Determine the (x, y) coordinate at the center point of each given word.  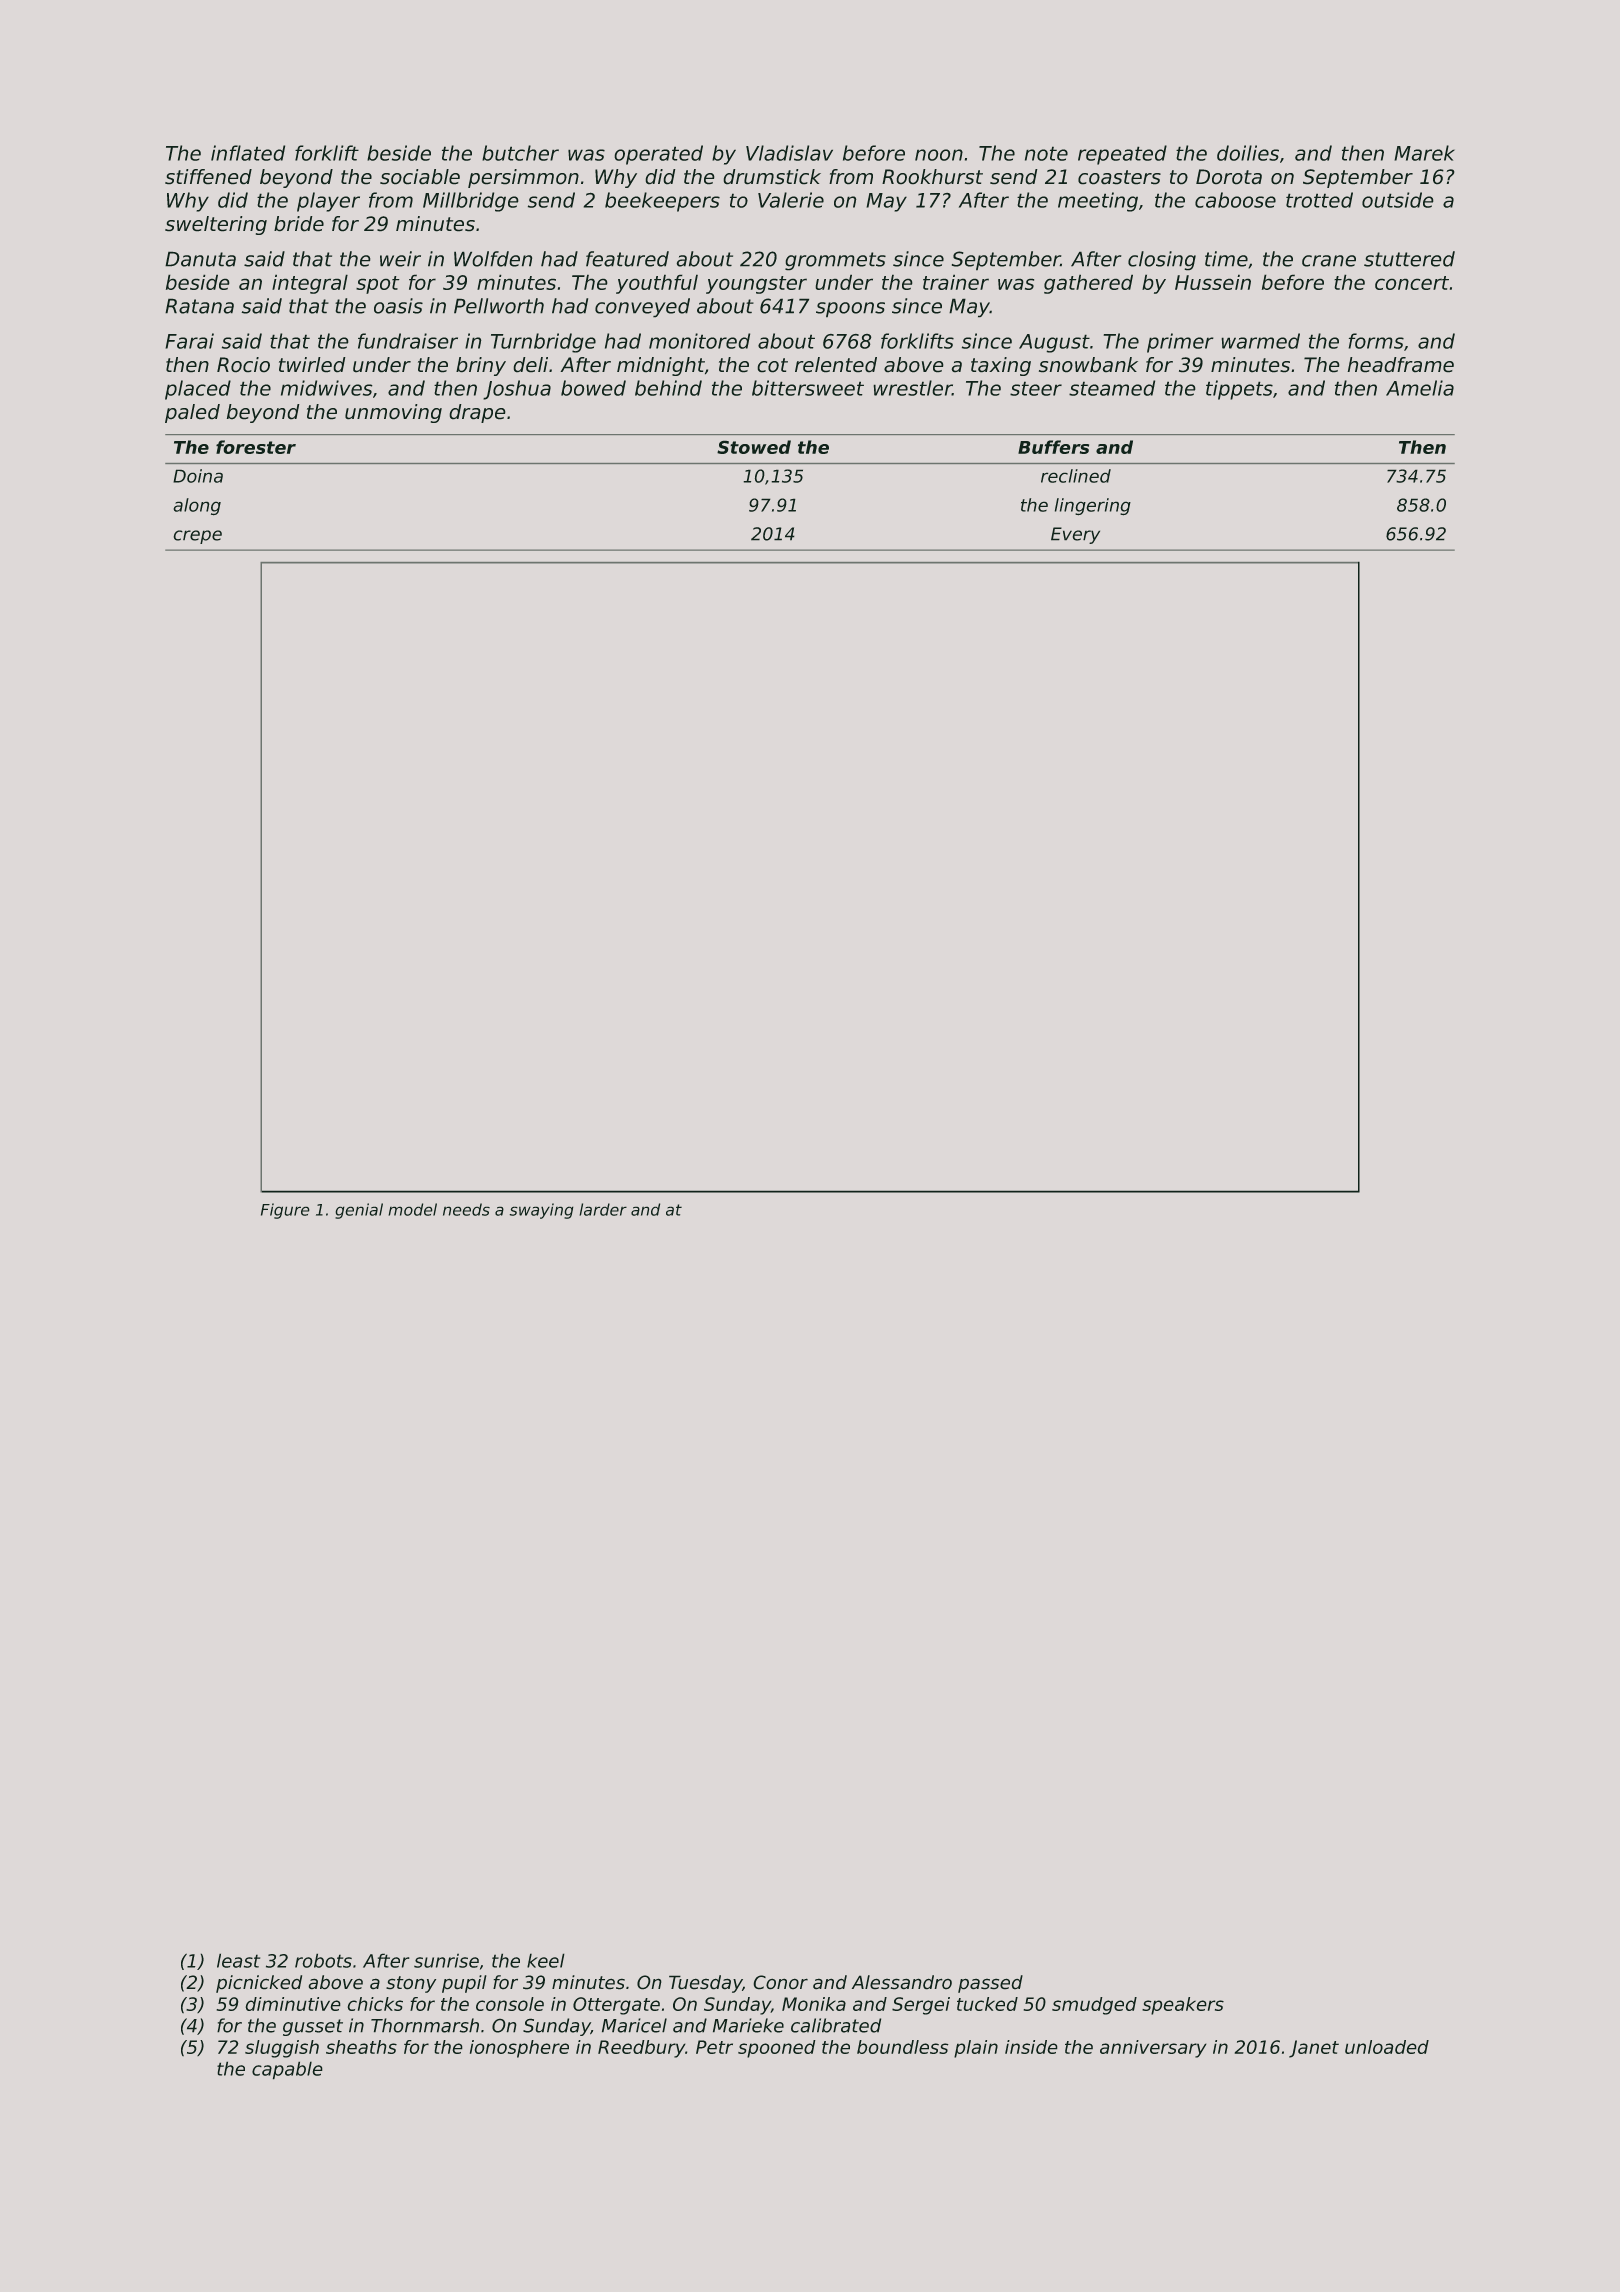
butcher (520, 153)
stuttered (1409, 259)
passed (990, 1984)
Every (1075, 535)
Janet (1314, 2049)
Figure (285, 1211)
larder (603, 1209)
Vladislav (789, 153)
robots (323, 1961)
